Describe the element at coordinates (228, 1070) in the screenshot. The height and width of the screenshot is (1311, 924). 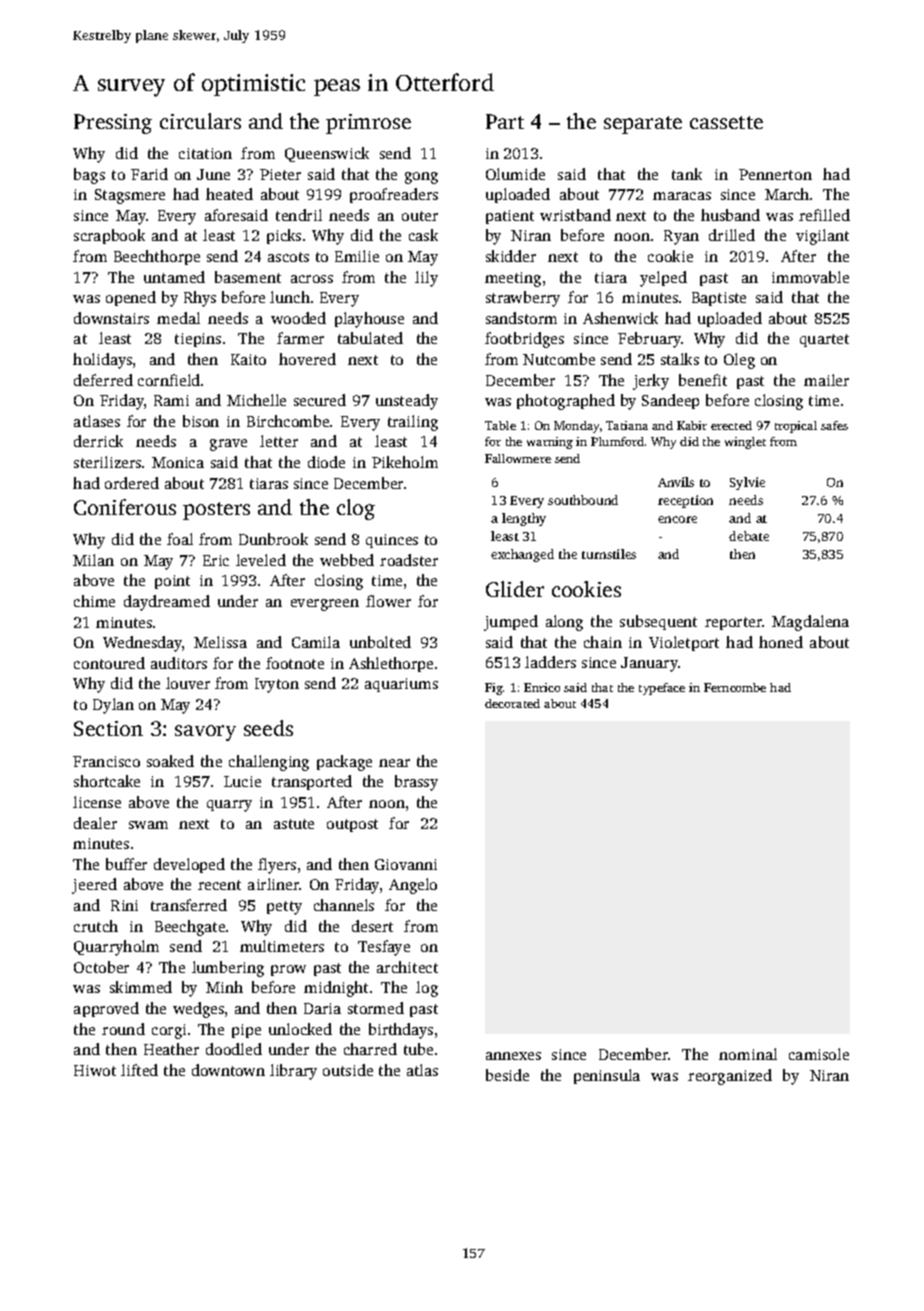
I see `downtown` at that location.
